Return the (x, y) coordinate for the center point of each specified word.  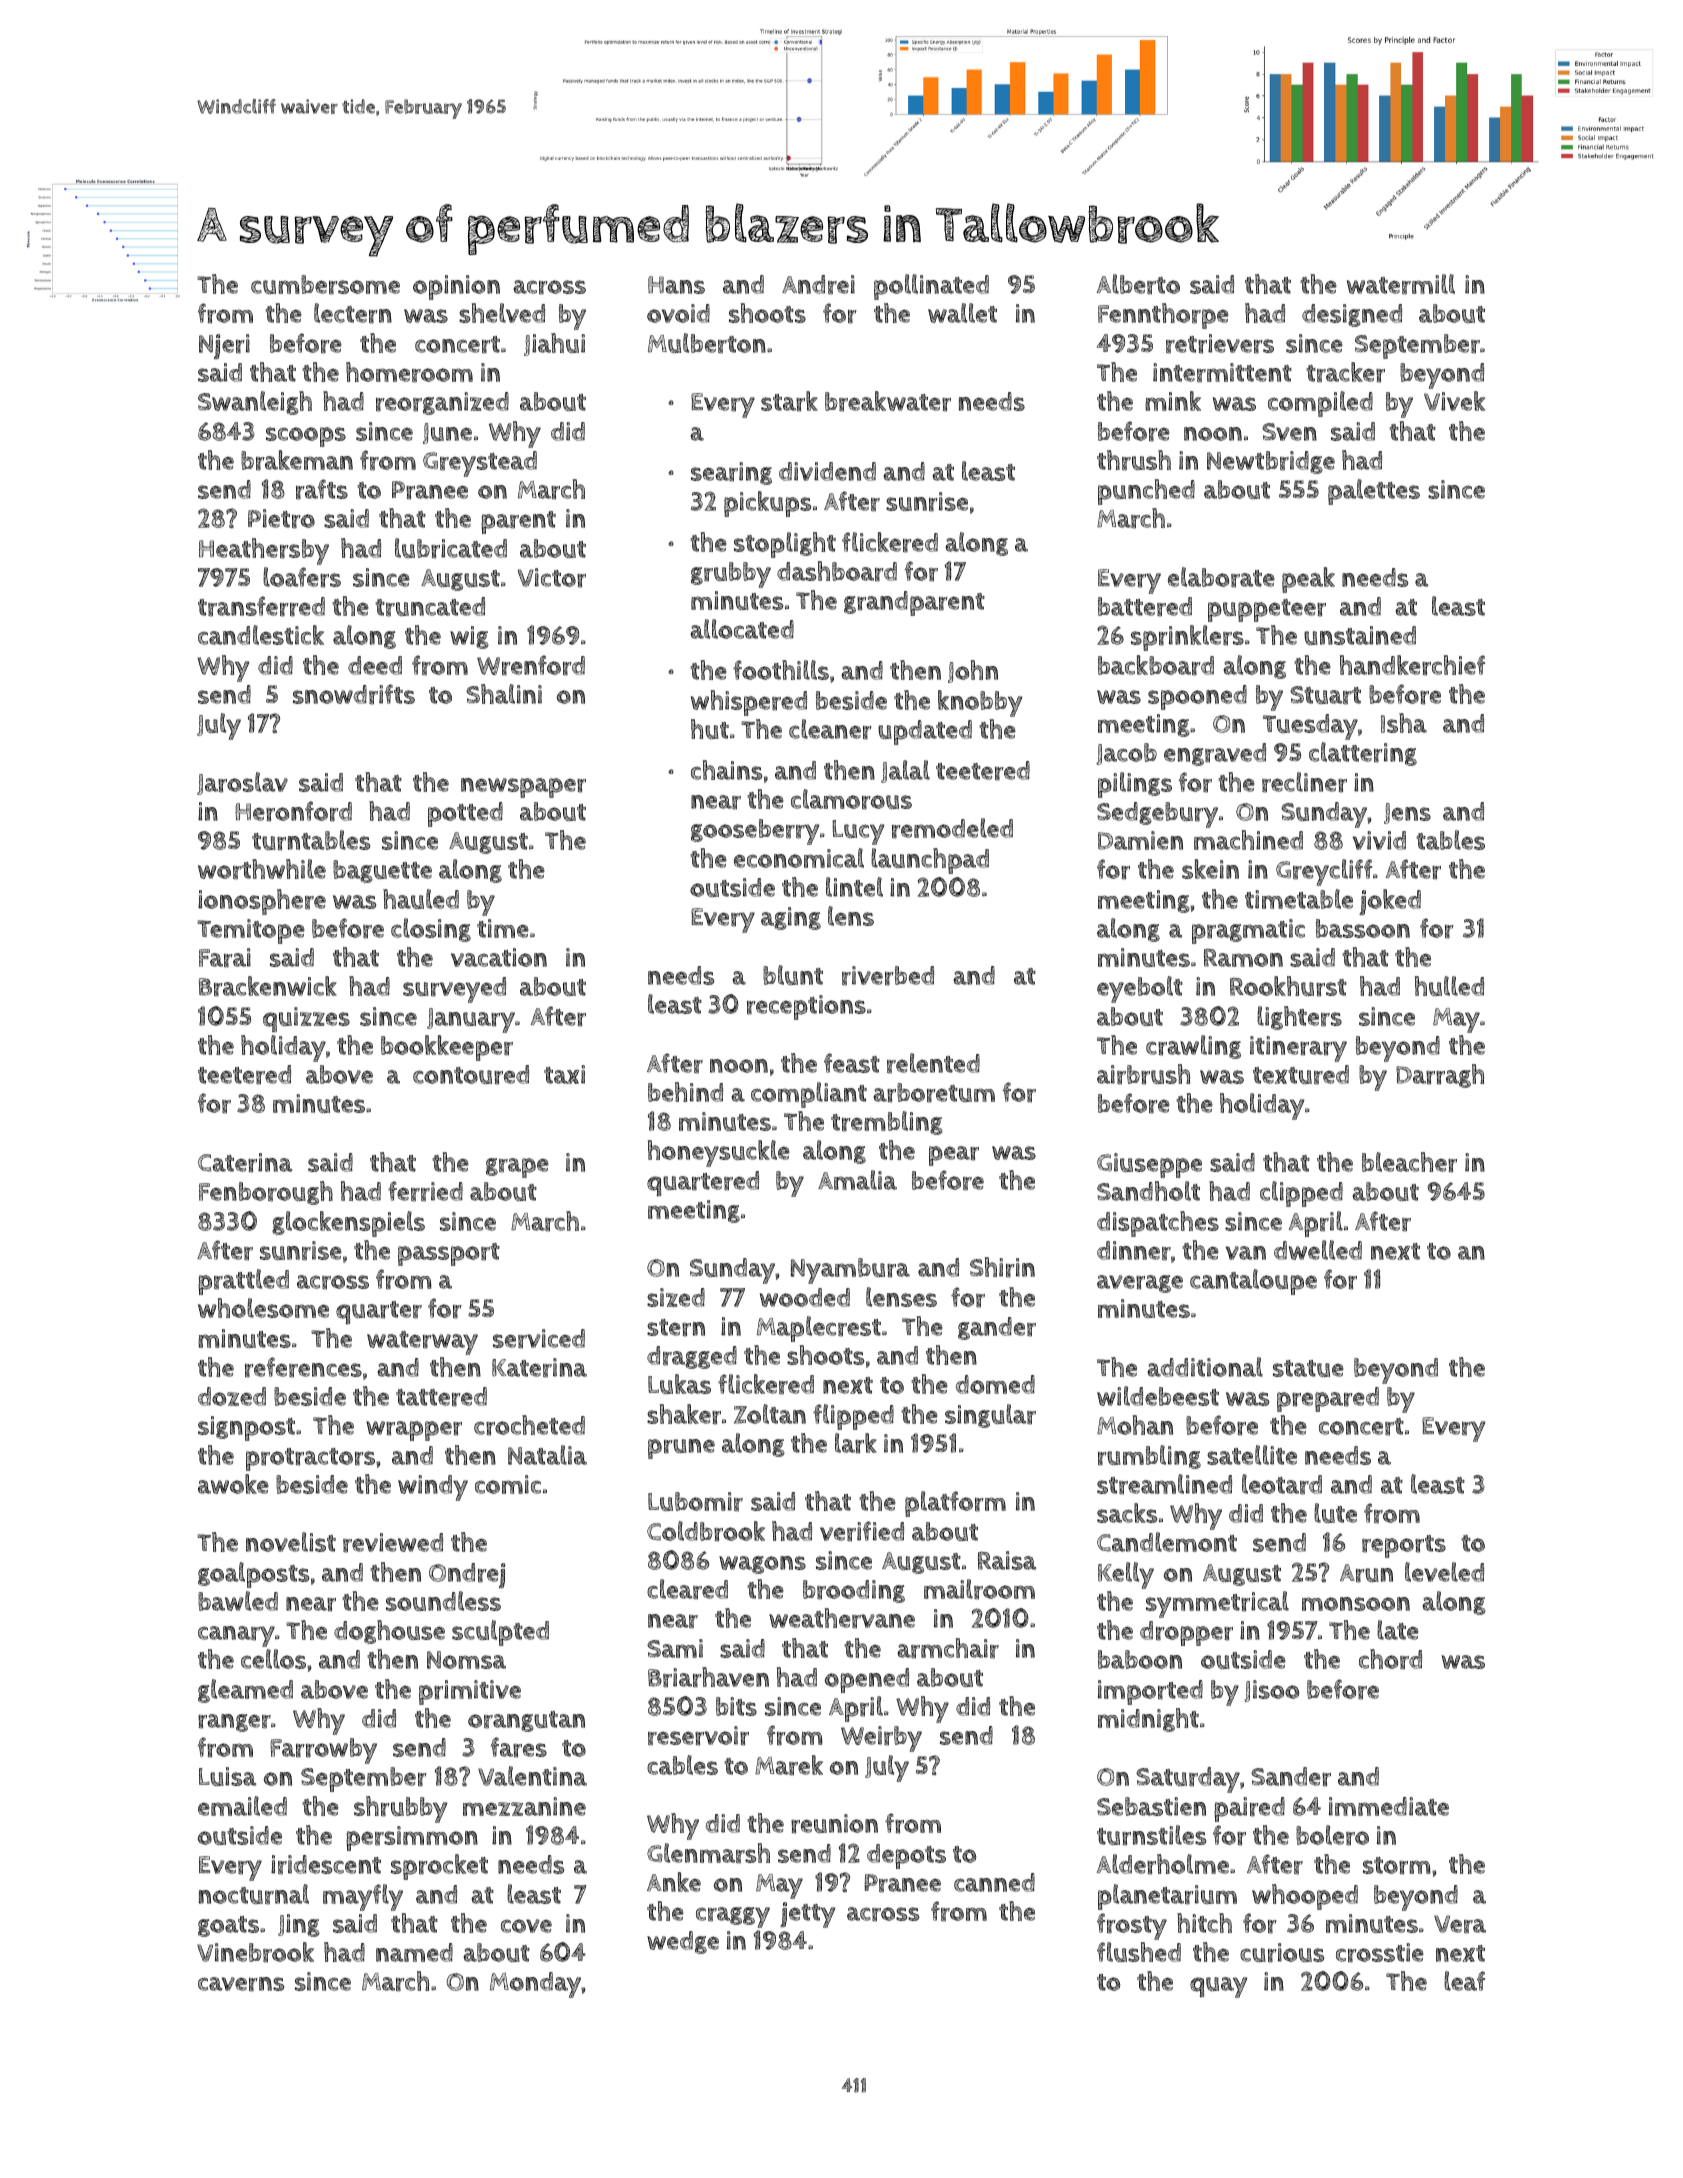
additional (1205, 1367)
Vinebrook (255, 1952)
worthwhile (262, 869)
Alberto (1138, 284)
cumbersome (325, 285)
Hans (676, 285)
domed (995, 1384)
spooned (1197, 697)
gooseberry (755, 832)
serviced (539, 1339)
